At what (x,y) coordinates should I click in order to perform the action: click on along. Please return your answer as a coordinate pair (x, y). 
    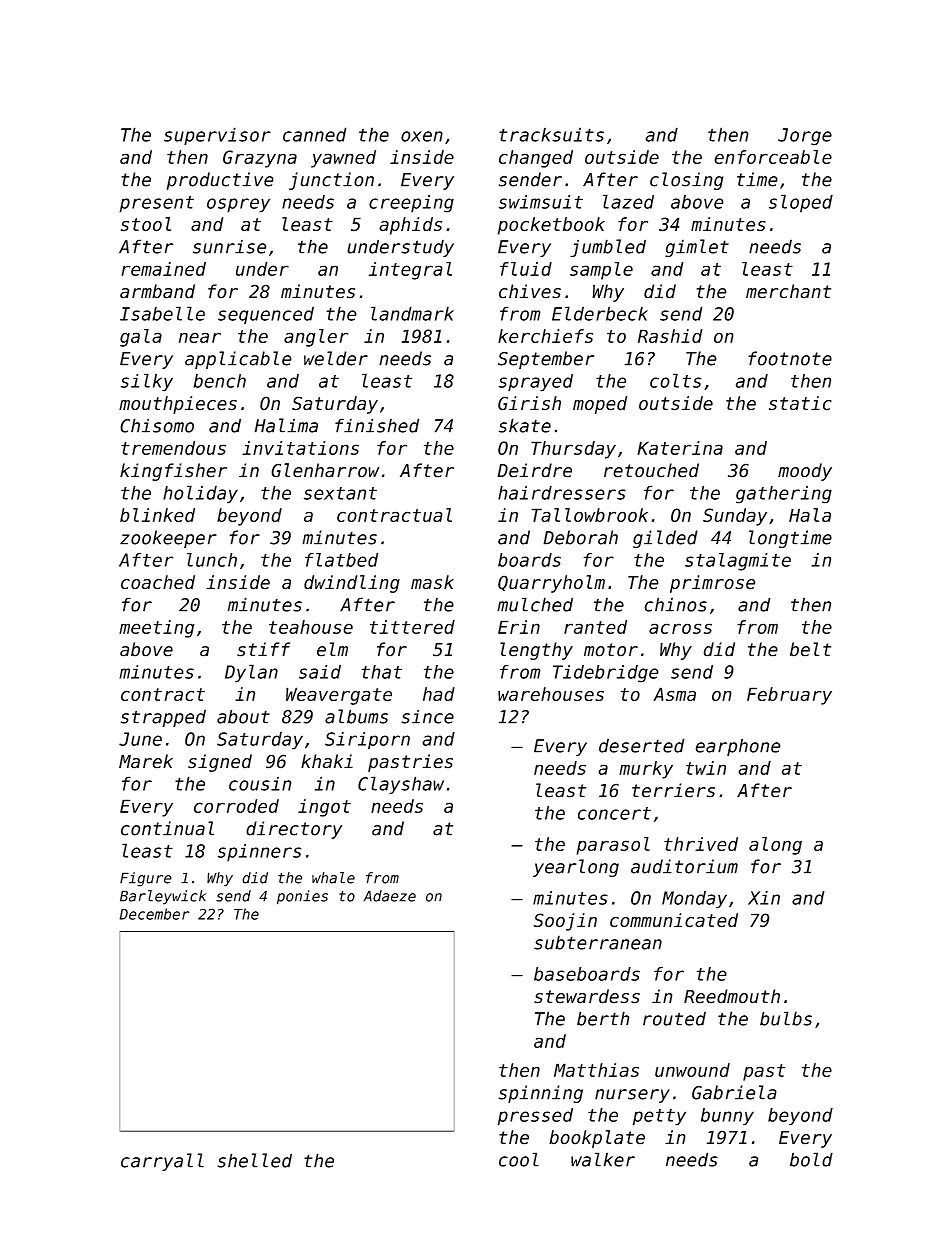
    Looking at the image, I should click on (775, 846).
